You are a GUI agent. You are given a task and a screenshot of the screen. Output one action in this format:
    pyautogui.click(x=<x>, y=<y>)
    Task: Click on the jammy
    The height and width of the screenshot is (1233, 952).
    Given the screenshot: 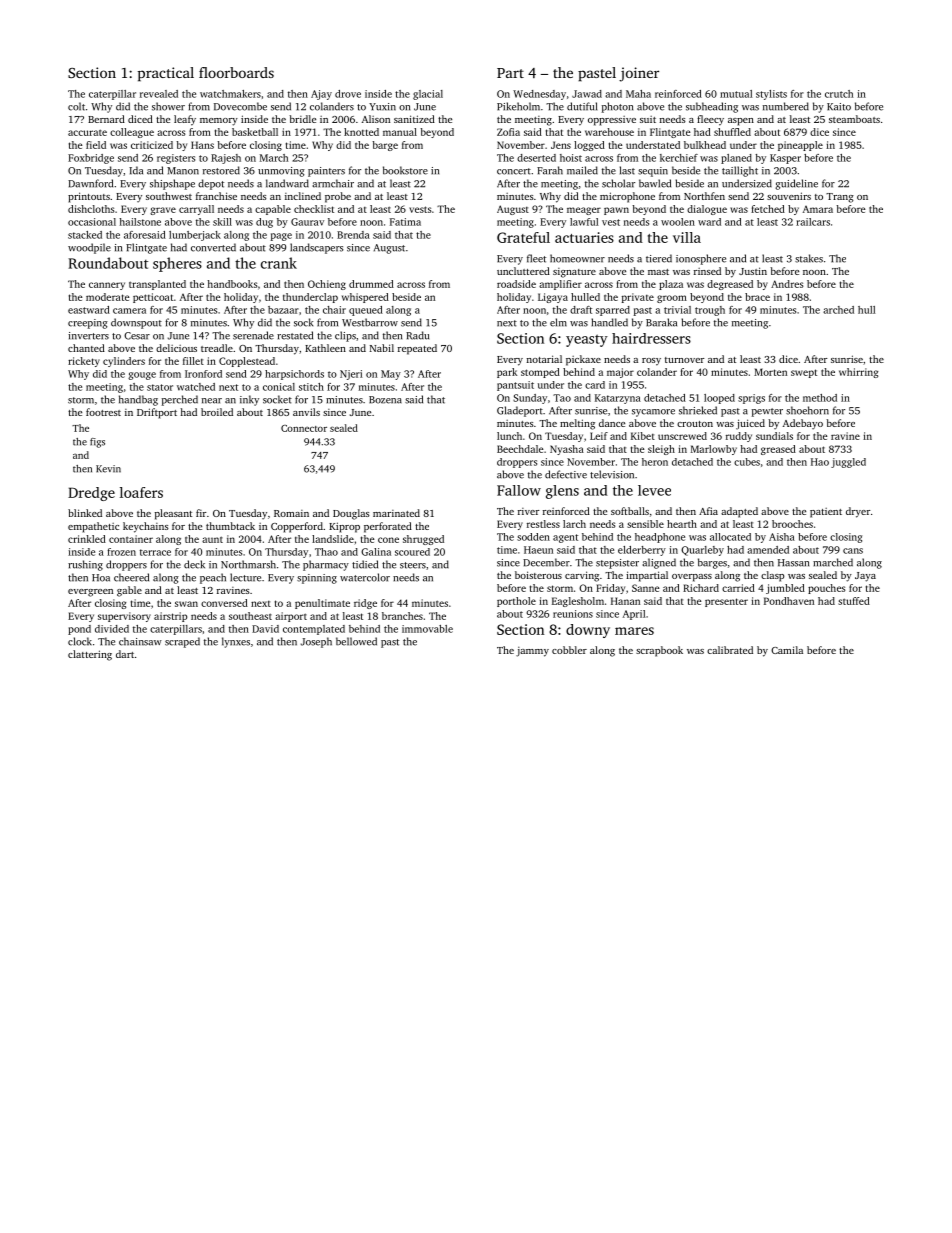 What is the action you would take?
    pyautogui.click(x=532, y=652)
